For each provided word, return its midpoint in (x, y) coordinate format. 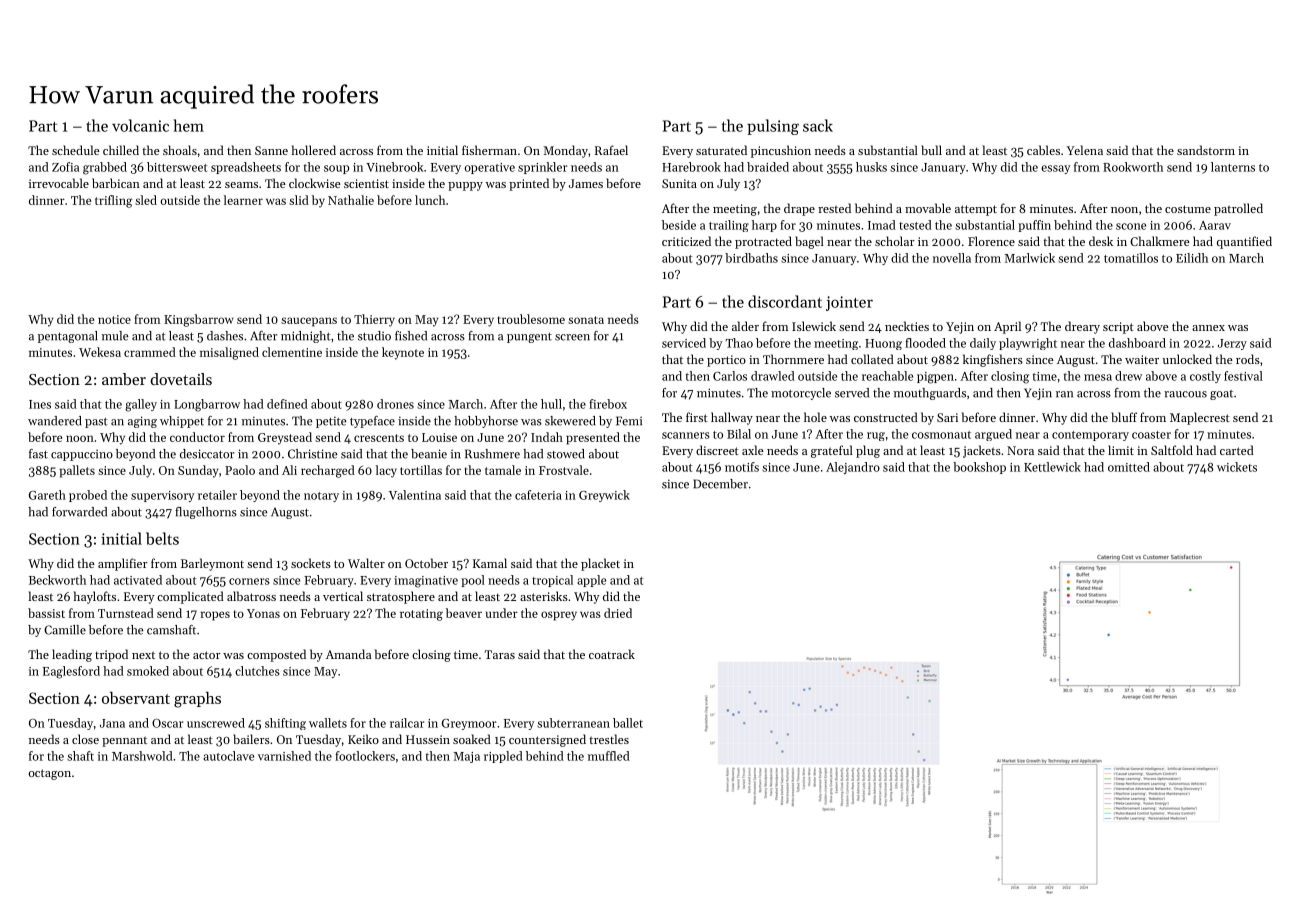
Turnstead (126, 613)
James (586, 183)
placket (600, 564)
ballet (628, 723)
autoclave (228, 756)
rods (1248, 359)
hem (188, 125)
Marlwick (1030, 258)
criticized (686, 241)
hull (551, 404)
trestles (609, 739)
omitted (1129, 467)
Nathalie (351, 200)
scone (1131, 226)
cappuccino (82, 455)
